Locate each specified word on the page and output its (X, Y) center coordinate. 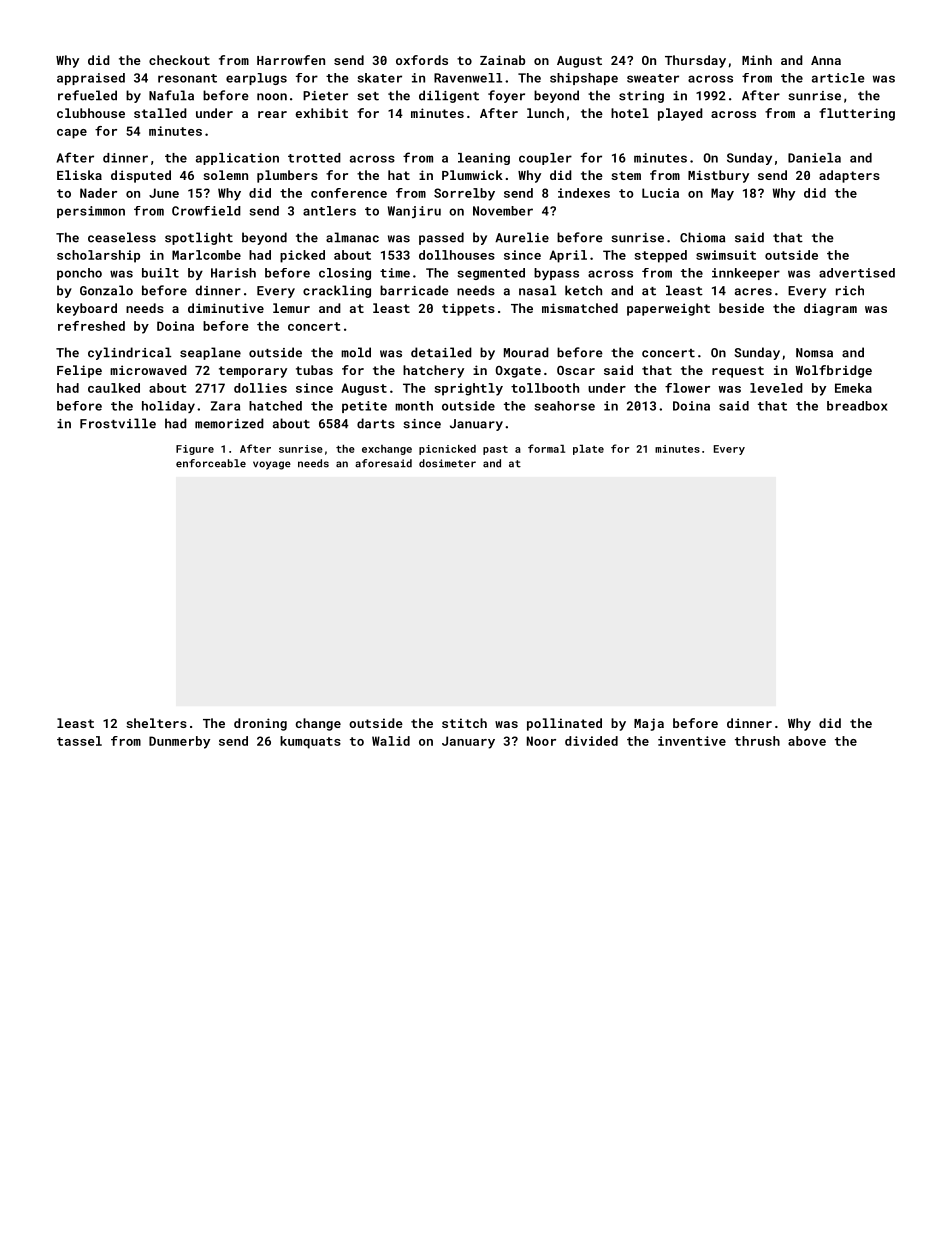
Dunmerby (179, 742)
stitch (464, 723)
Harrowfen (291, 60)
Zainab (502, 60)
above (807, 741)
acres (753, 292)
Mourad (526, 352)
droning (260, 724)
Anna (826, 60)
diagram (830, 309)
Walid (391, 741)
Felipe (79, 371)
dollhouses (457, 255)
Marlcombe (206, 255)
